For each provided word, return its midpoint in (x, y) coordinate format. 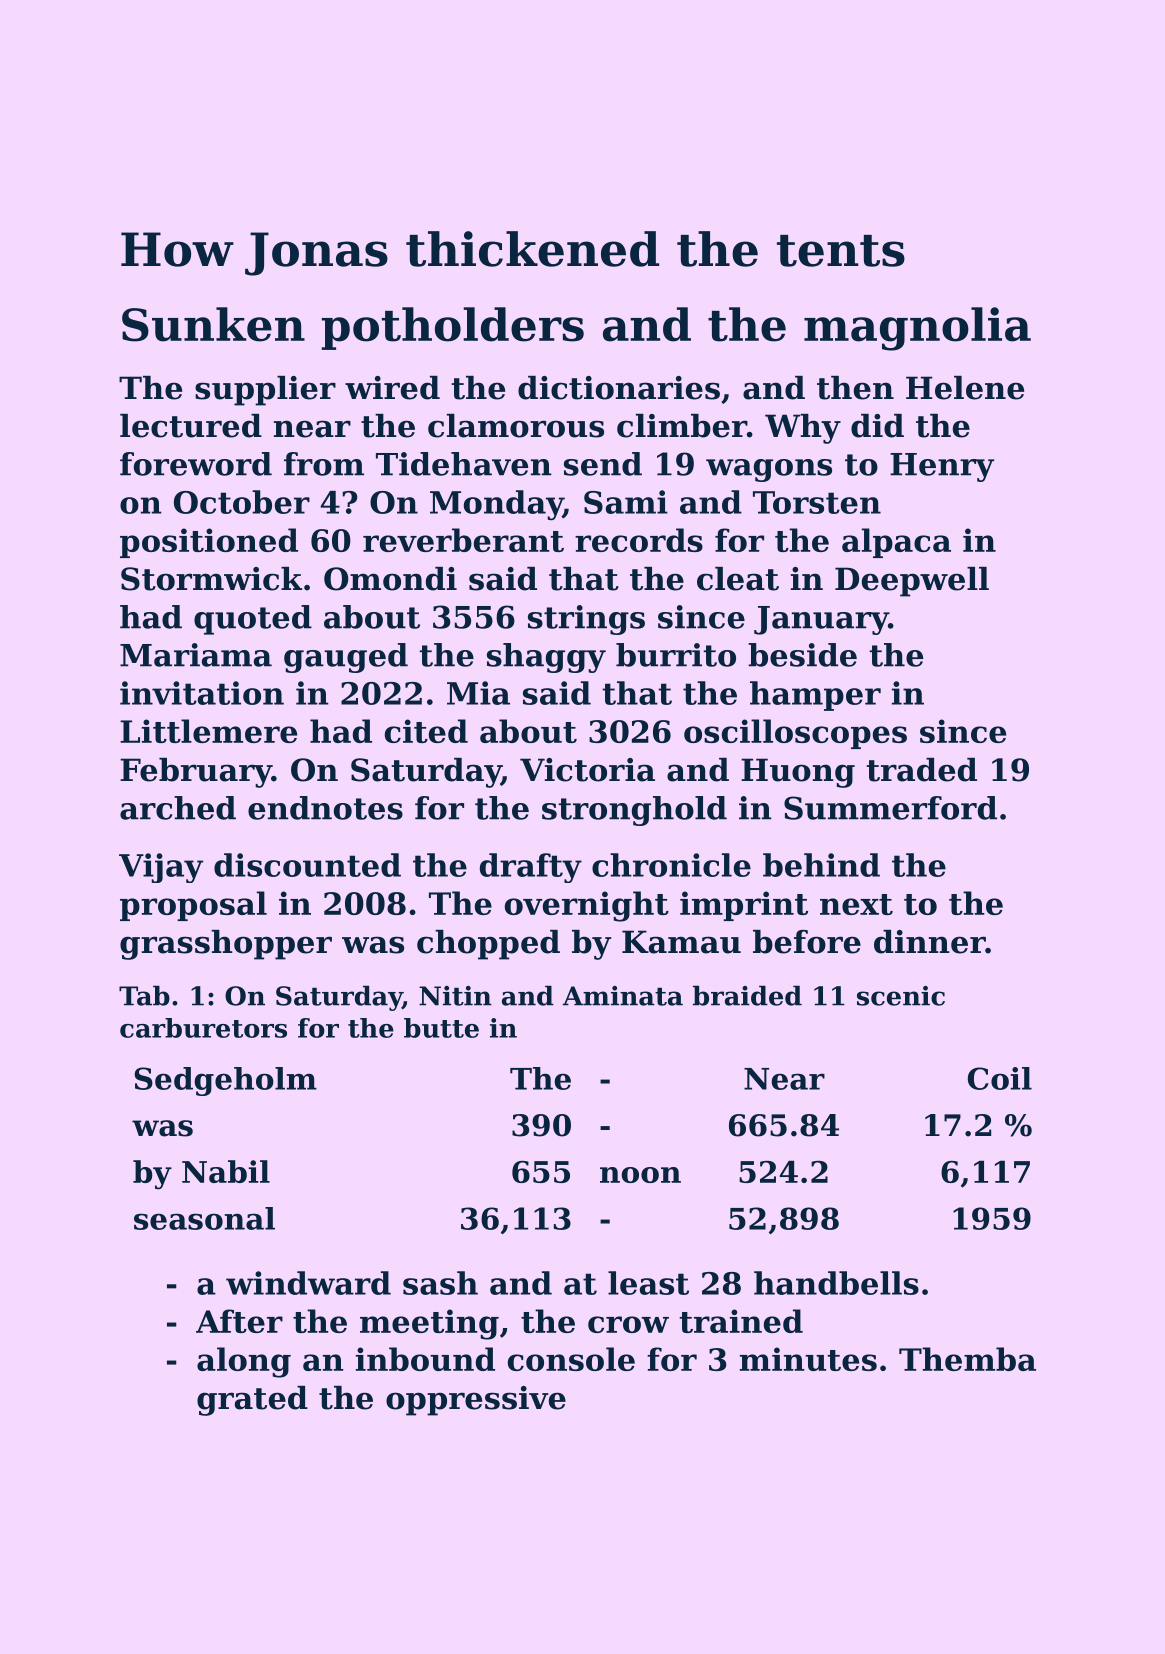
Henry (942, 467)
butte (441, 1028)
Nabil (226, 1171)
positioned (209, 543)
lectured (191, 426)
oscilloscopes (795, 734)
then (855, 388)
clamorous (516, 426)
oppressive (476, 1401)
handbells (836, 1283)
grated (252, 1401)
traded (922, 770)
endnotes (325, 808)
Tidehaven (464, 464)
